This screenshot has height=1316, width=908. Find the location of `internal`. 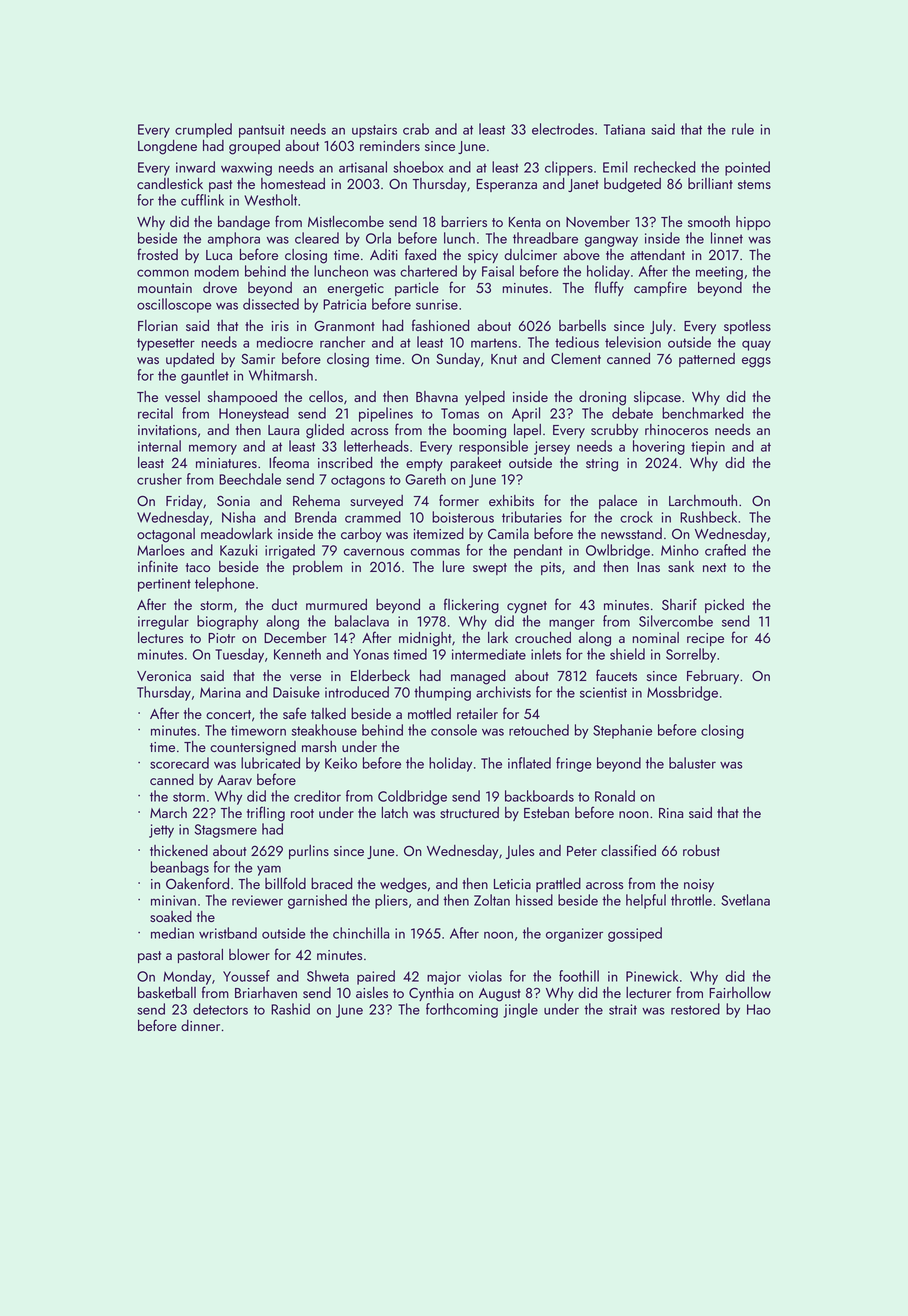

internal is located at coordinates (159, 446).
